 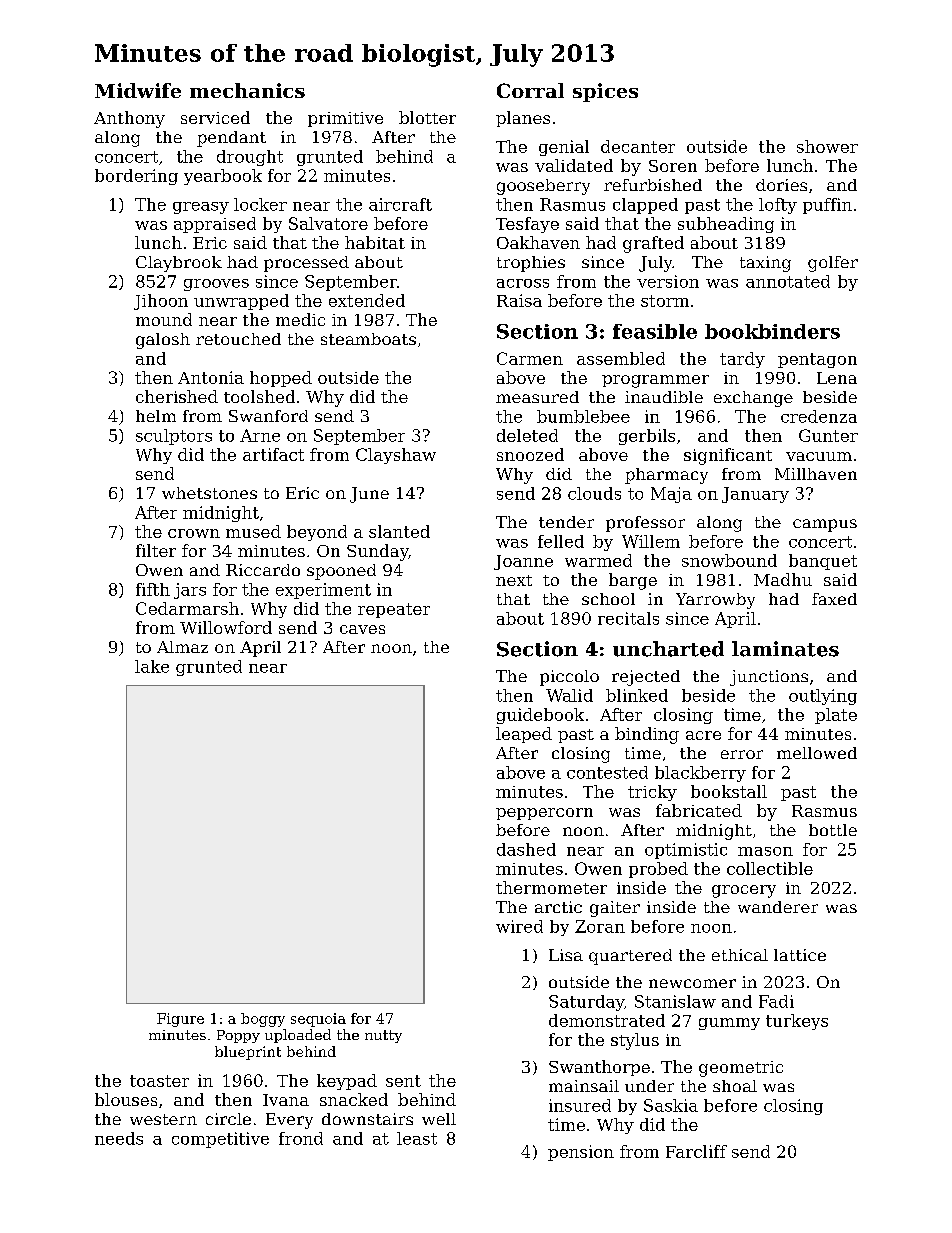 I want to click on repeater, so click(x=394, y=610).
